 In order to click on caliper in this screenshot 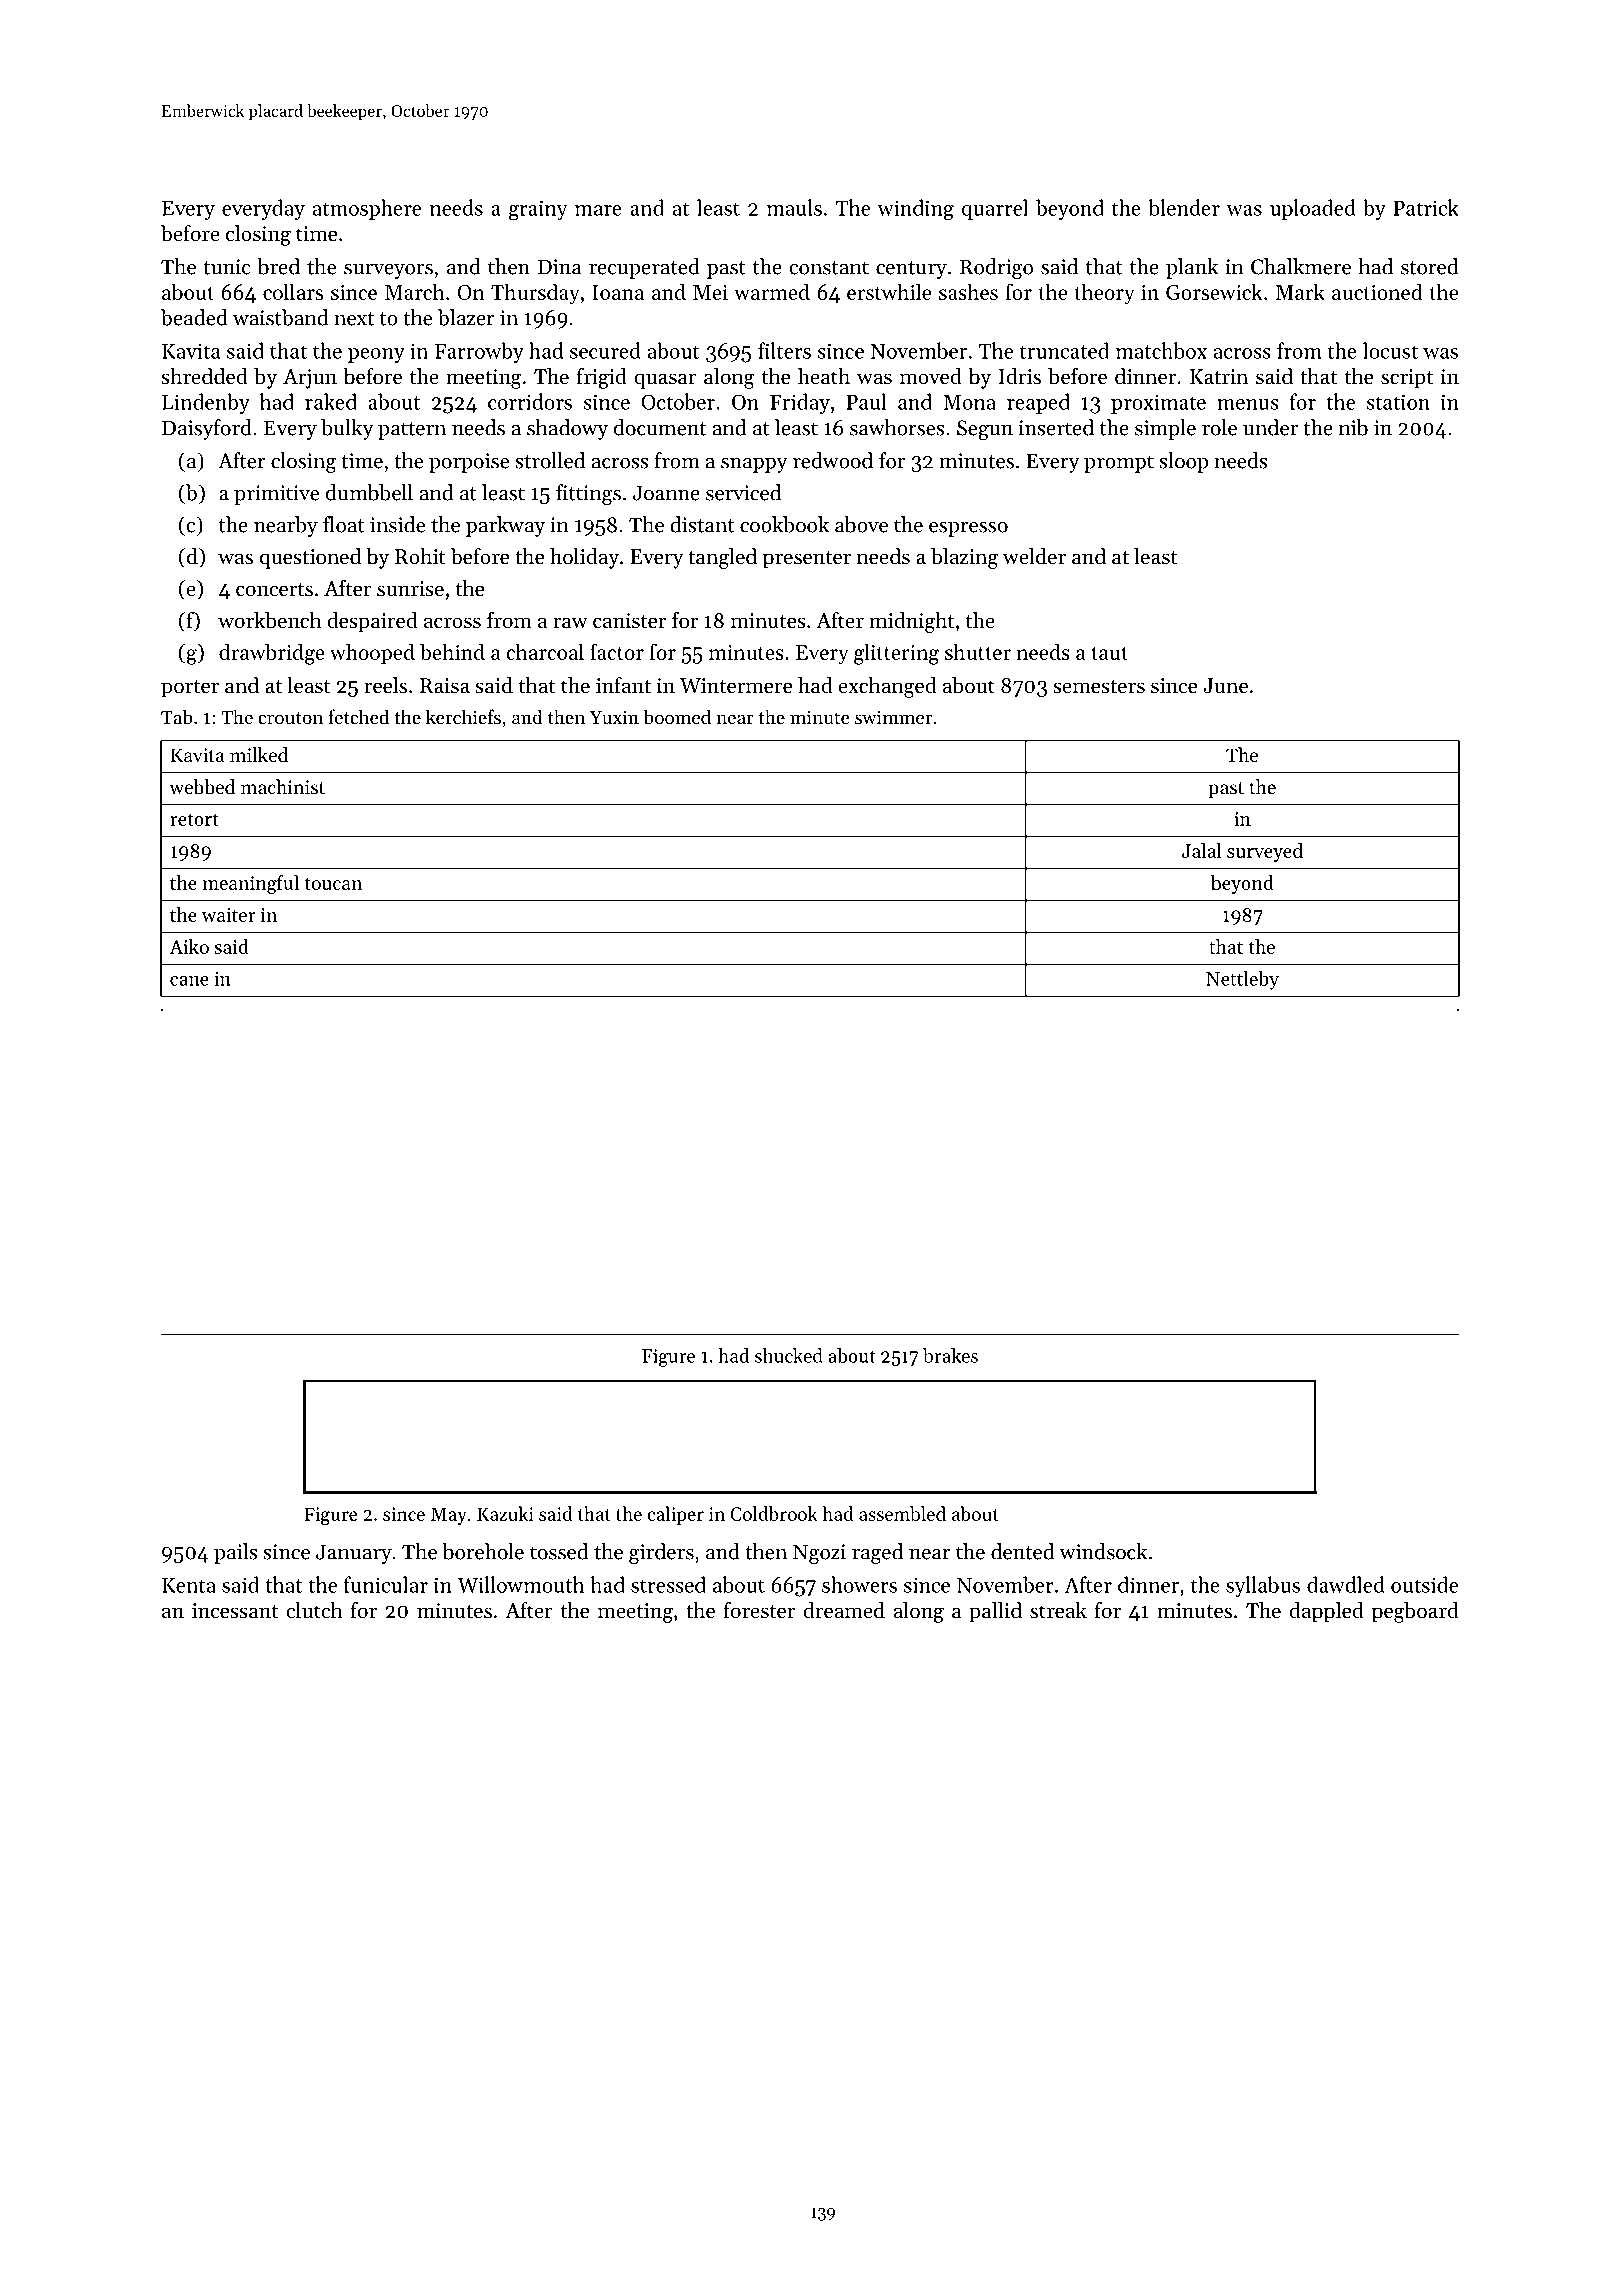, I will do `click(675, 1515)`.
